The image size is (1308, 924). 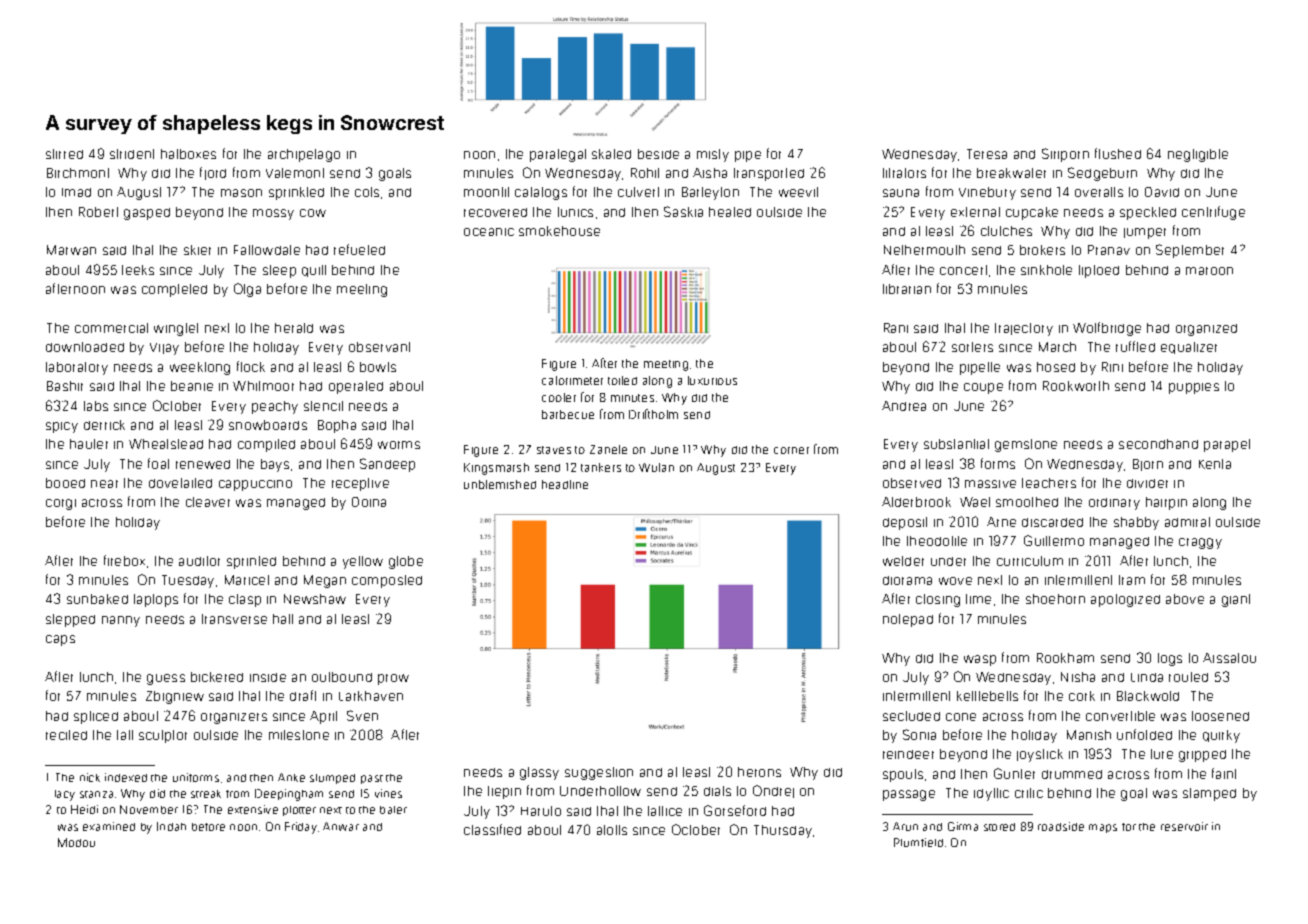 What do you see at coordinates (166, 444) in the screenshot?
I see `Wheatstead` at bounding box center [166, 444].
